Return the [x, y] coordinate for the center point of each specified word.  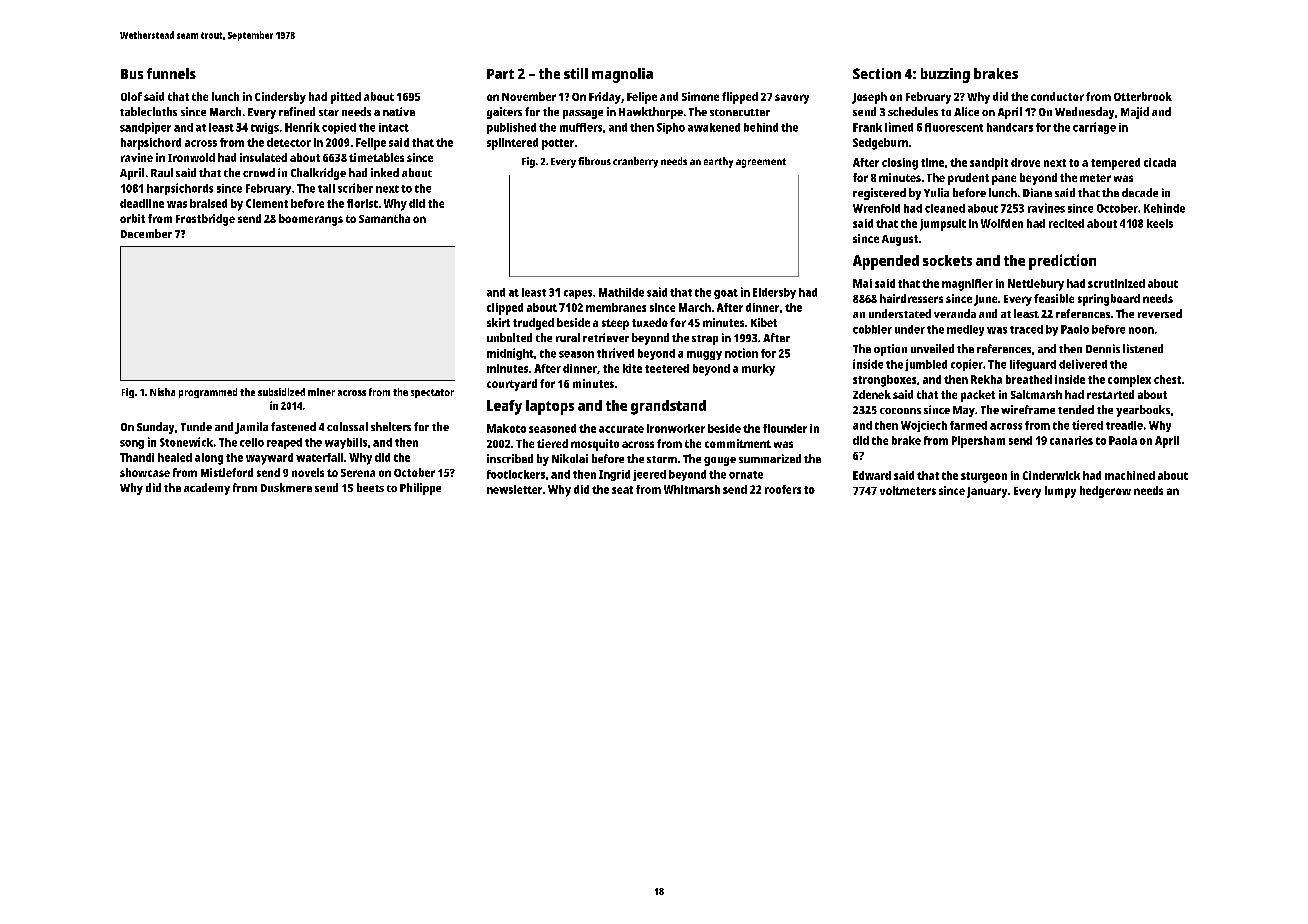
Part [500, 74]
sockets [947, 260]
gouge [720, 461]
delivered [1083, 364]
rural [568, 337]
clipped [505, 309]
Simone [700, 96]
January [987, 492]
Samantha [384, 218]
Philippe [420, 489]
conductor [1057, 96]
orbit [132, 218]
